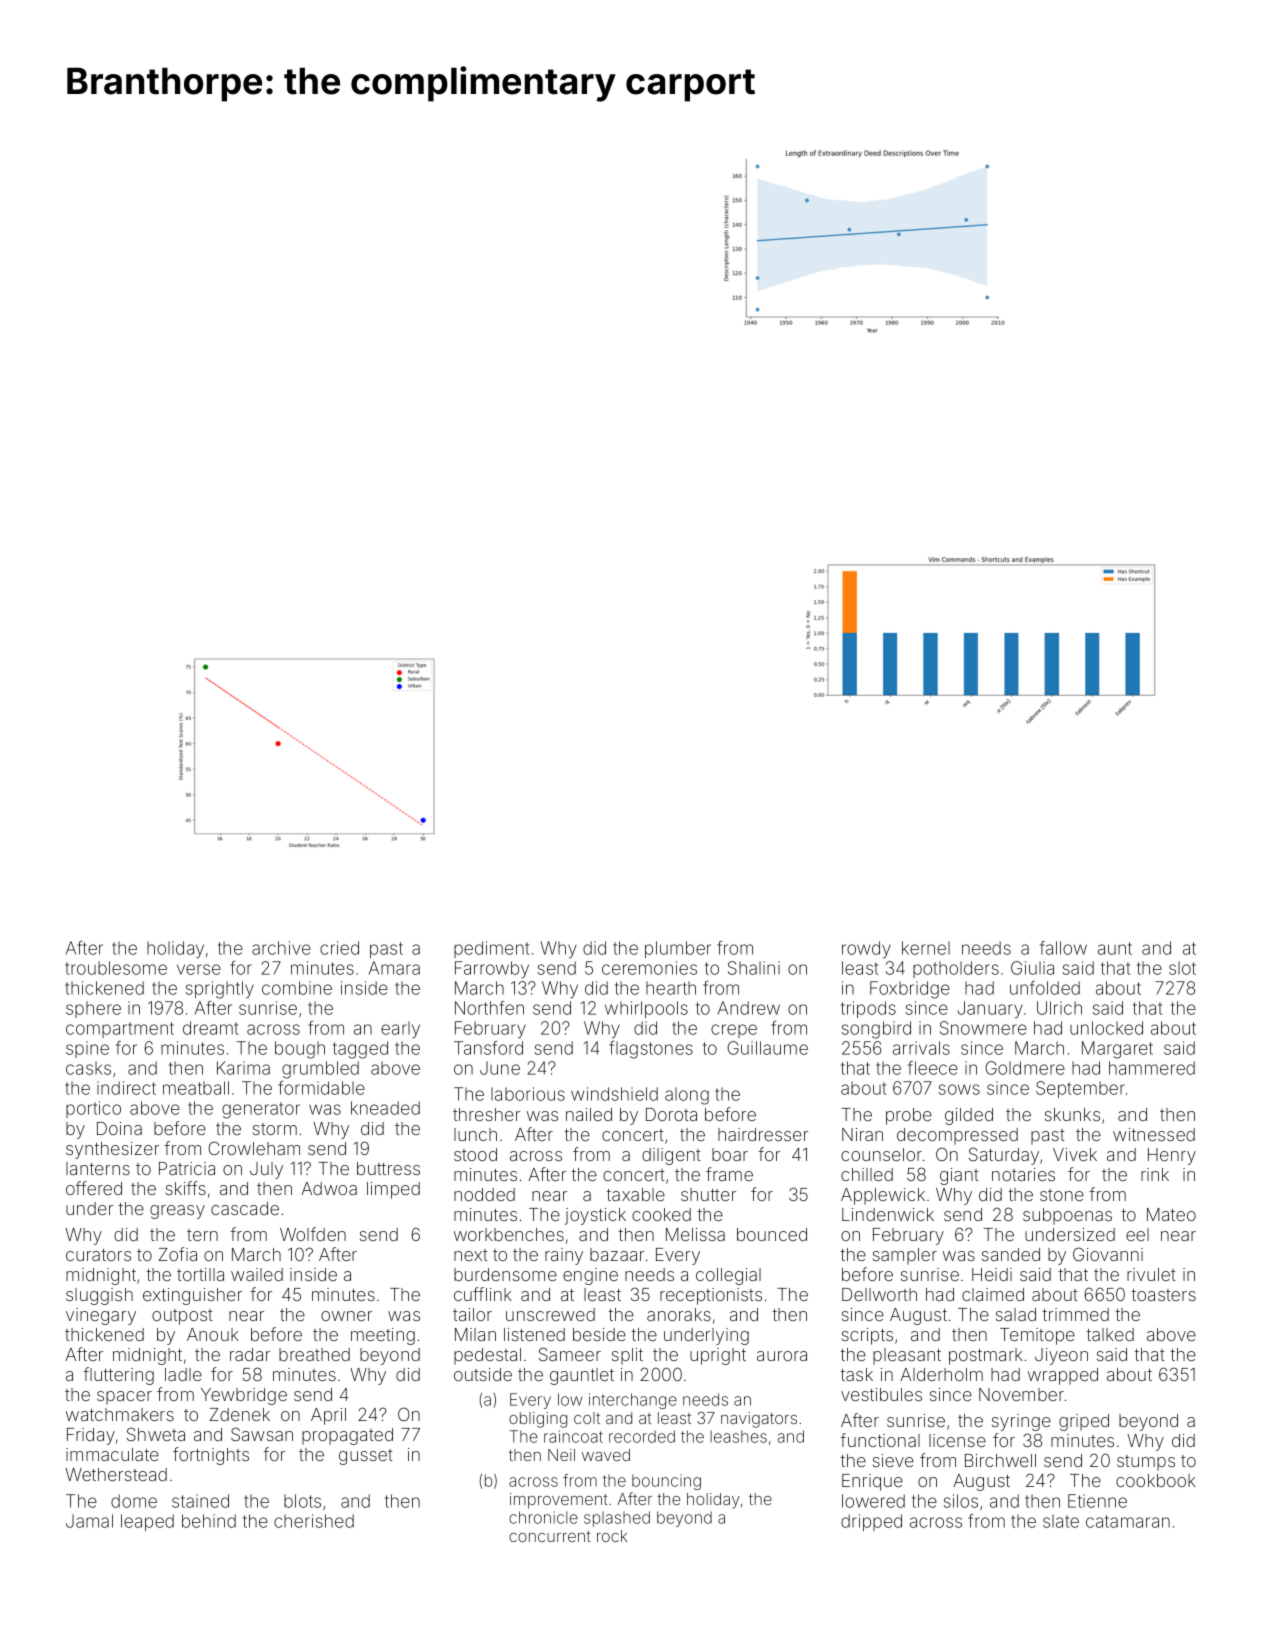 The image size is (1262, 1633). What do you see at coordinates (687, 1096) in the screenshot?
I see `along` at bounding box center [687, 1096].
